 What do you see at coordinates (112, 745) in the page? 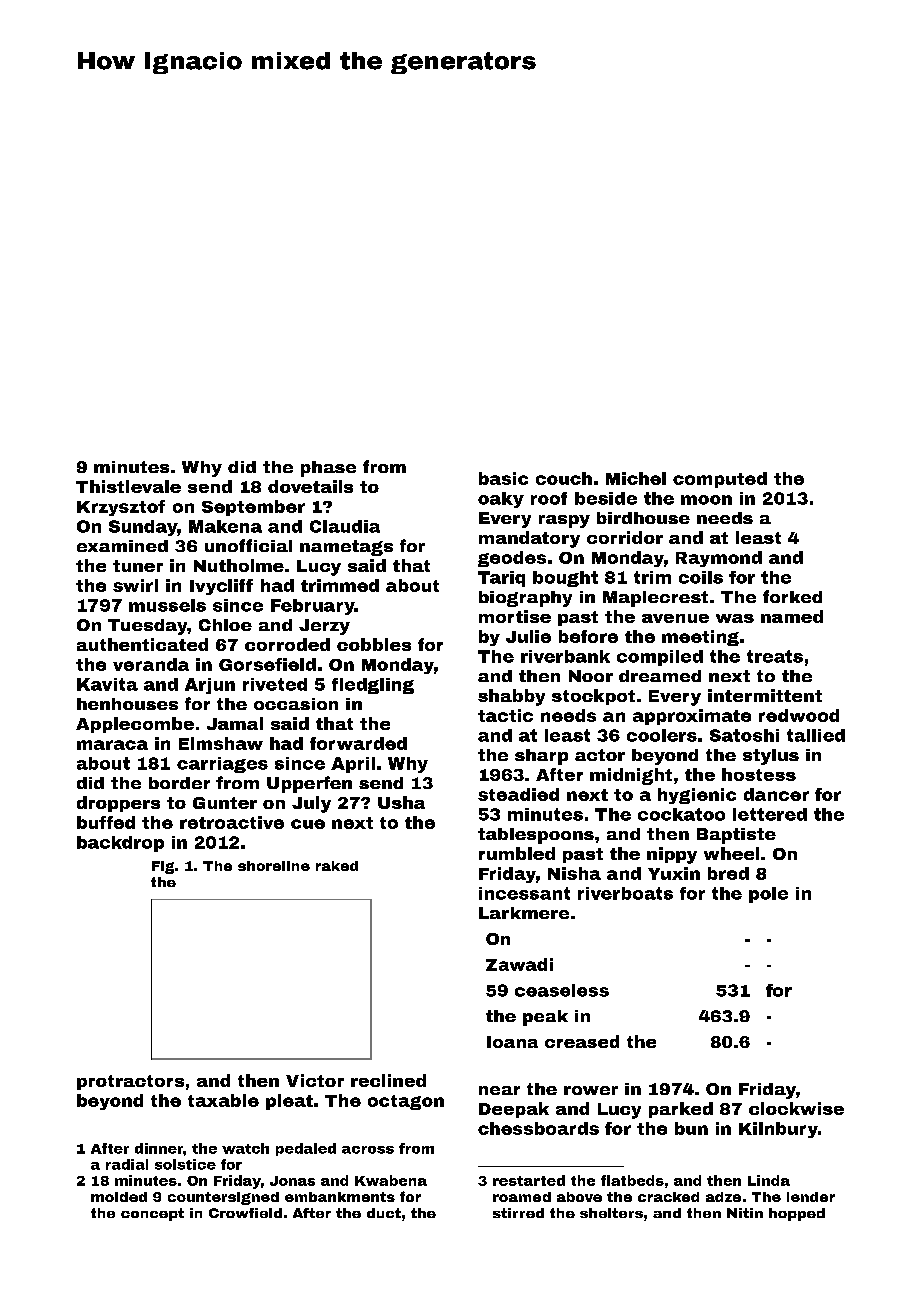
I see `maraca` at bounding box center [112, 745].
